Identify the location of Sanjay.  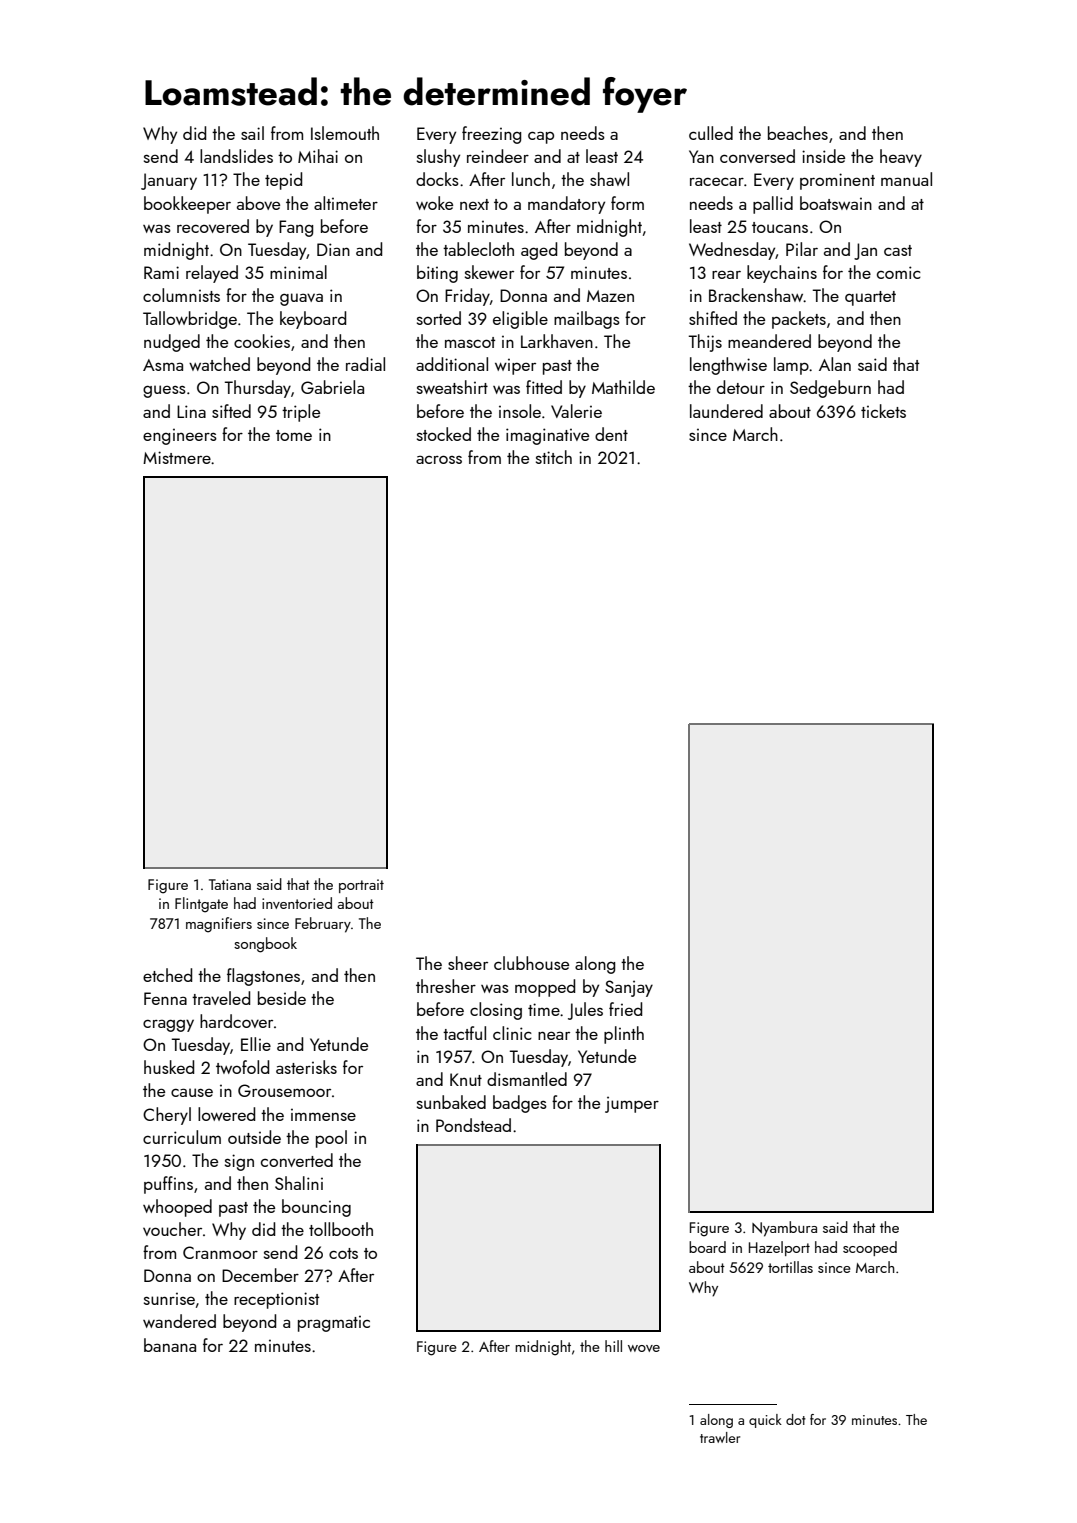
(629, 988).
